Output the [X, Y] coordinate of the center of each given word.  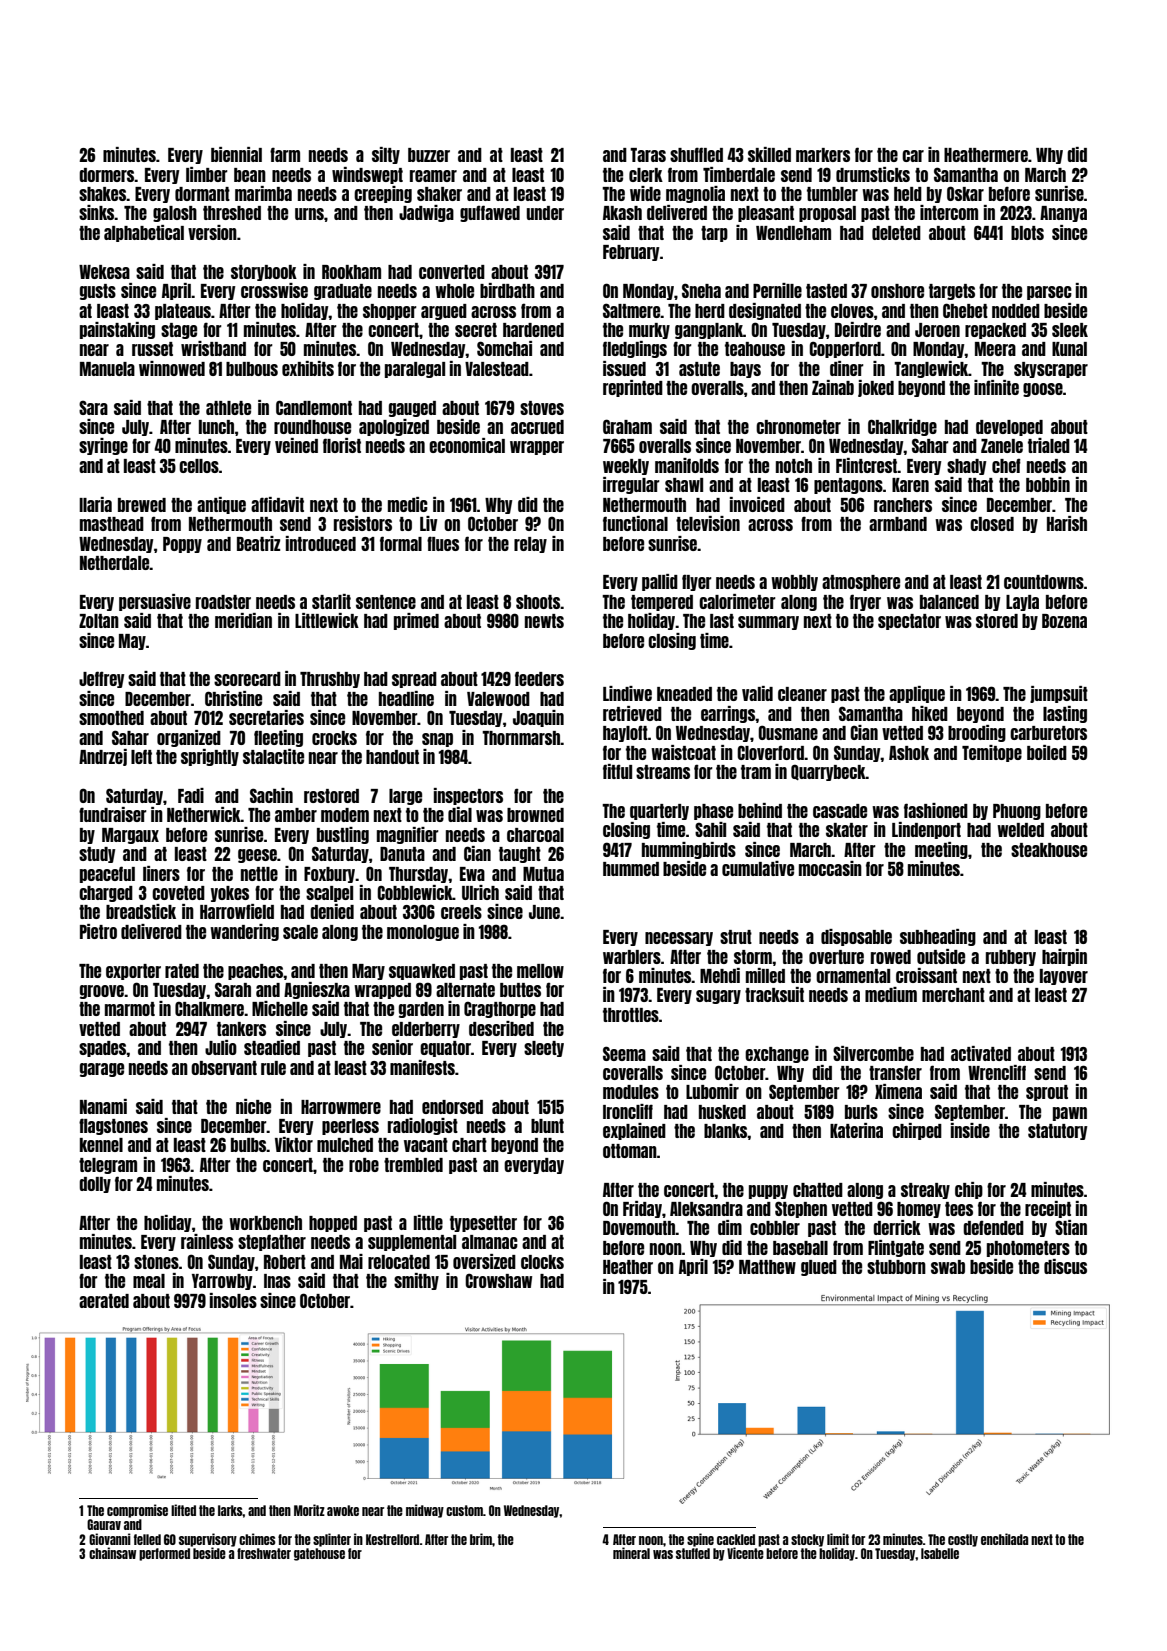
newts [544, 621]
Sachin [271, 795]
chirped [917, 1131]
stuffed [693, 1553]
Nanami [103, 1106]
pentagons [848, 486]
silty [386, 155]
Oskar [965, 193]
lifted [183, 1510]
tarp [714, 234]
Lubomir [712, 1091]
